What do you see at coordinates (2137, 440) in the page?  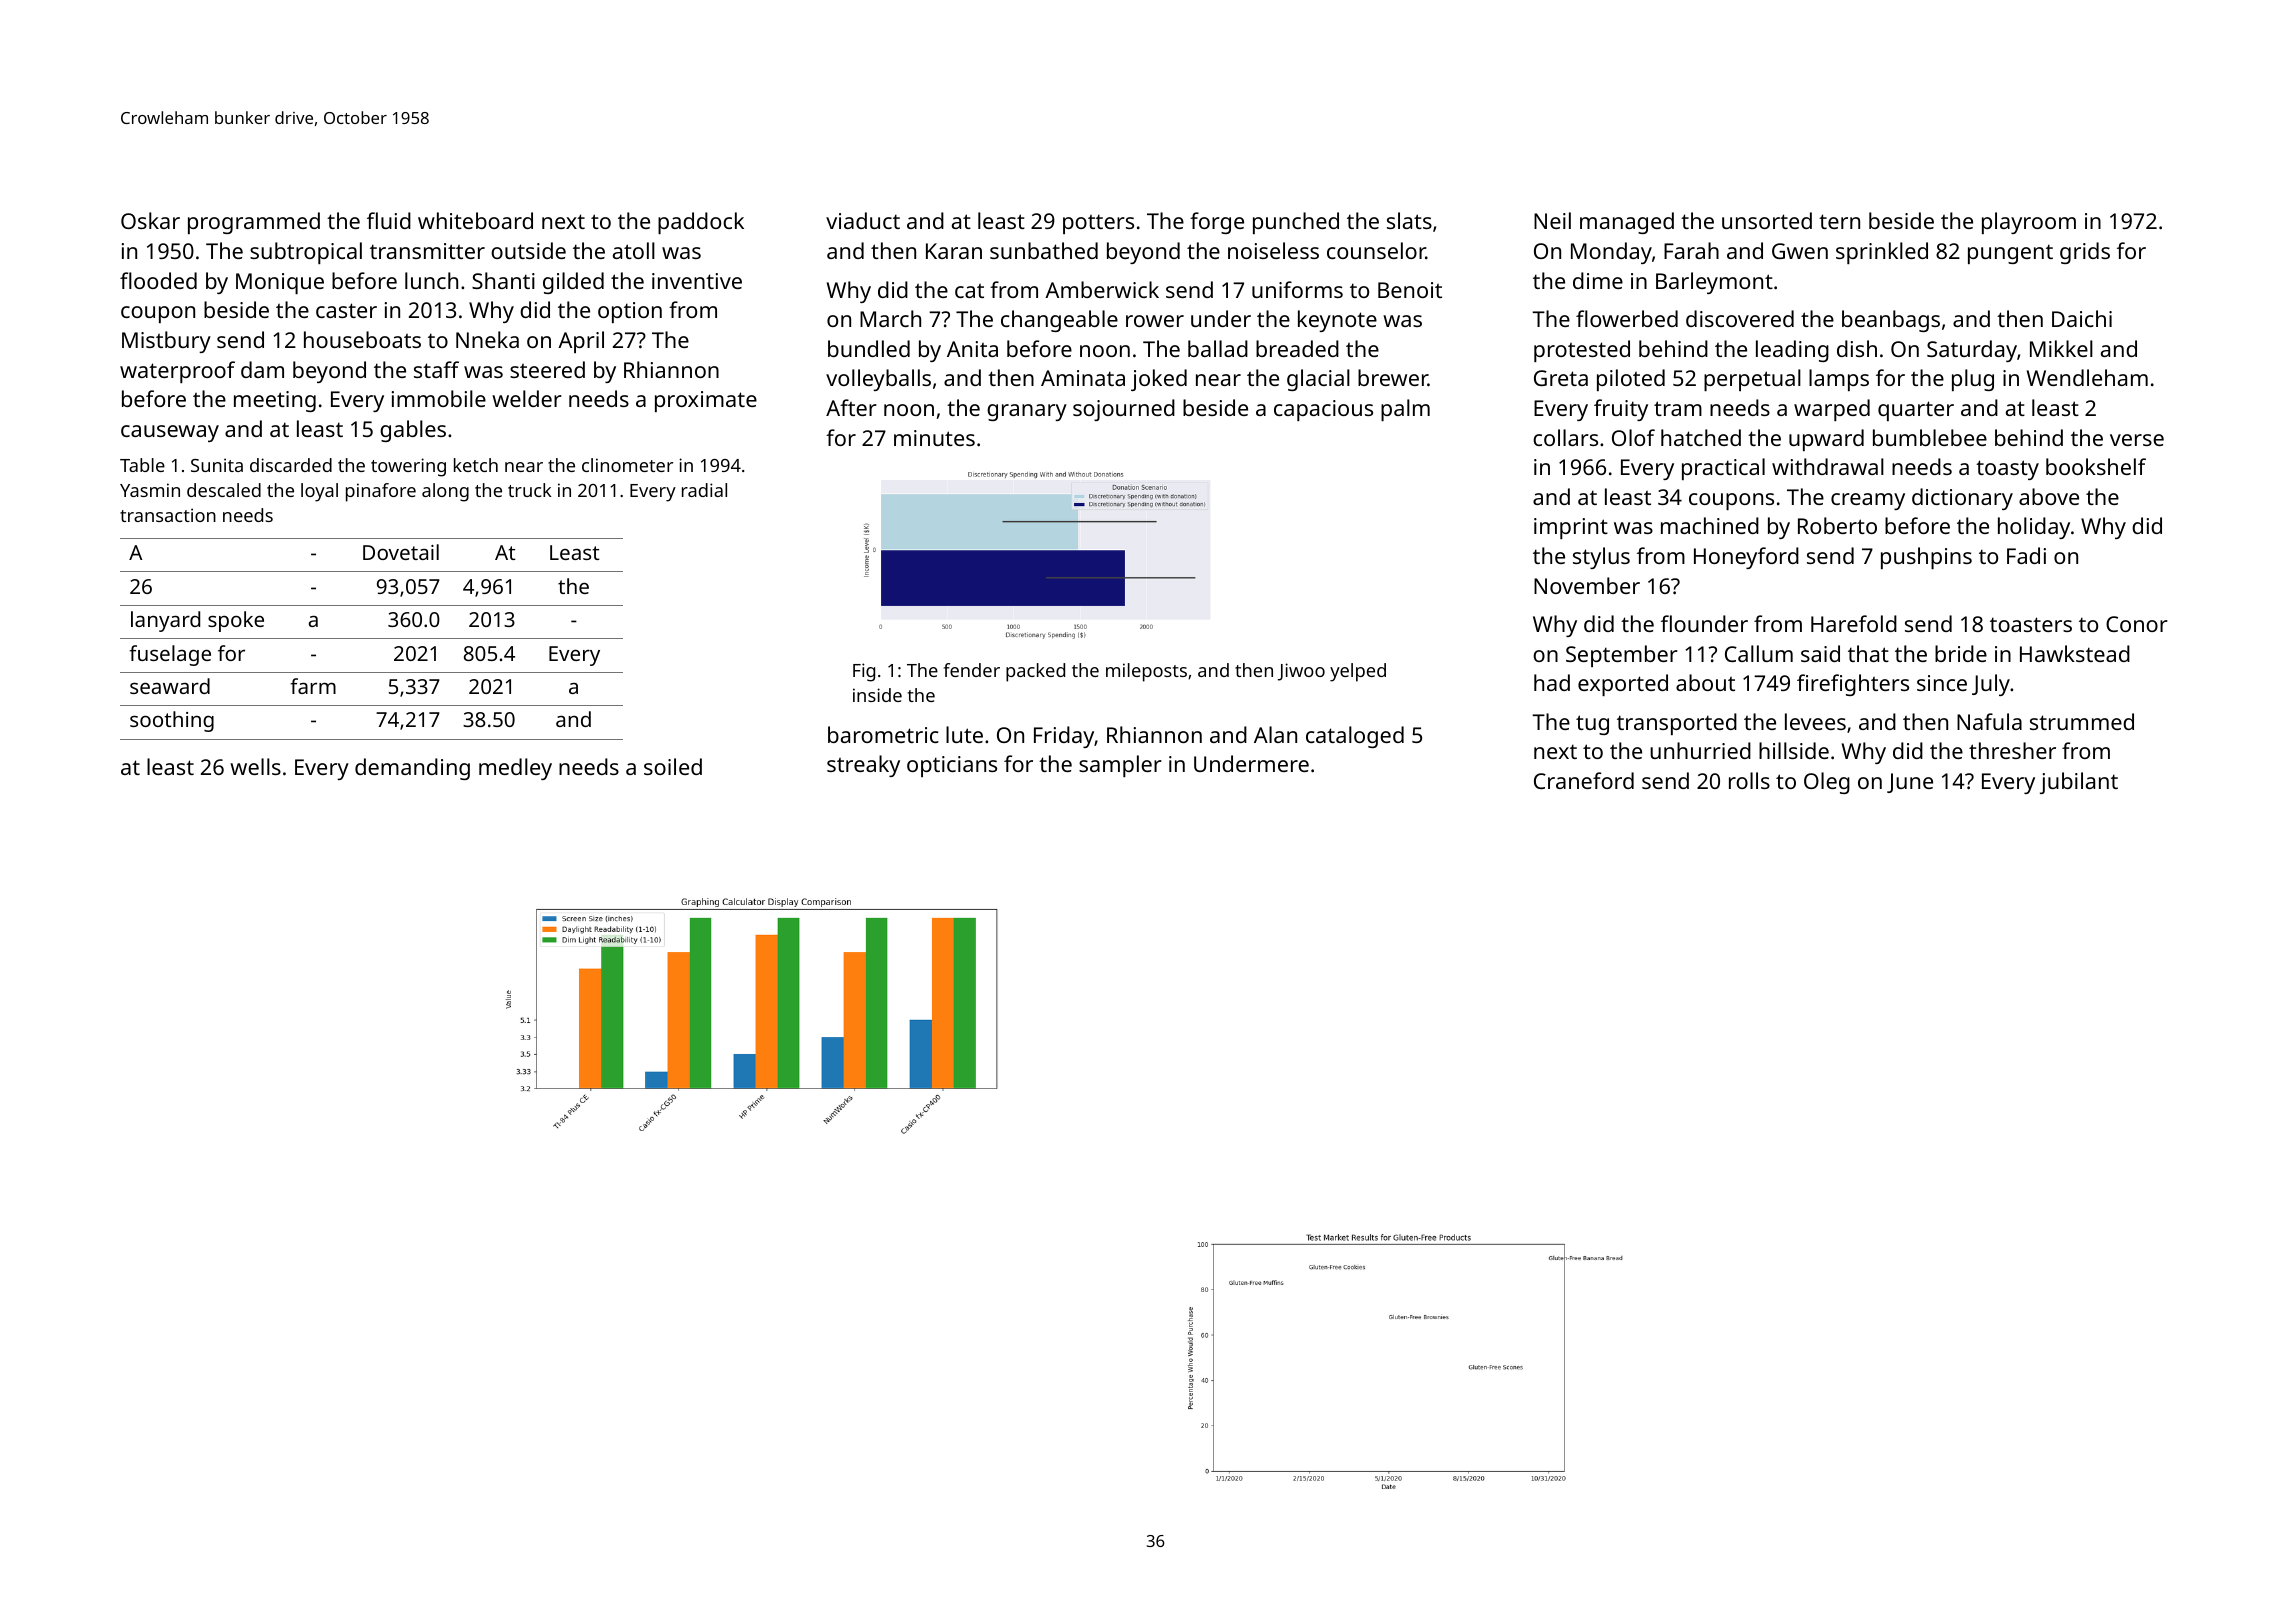 I see `verse` at bounding box center [2137, 440].
